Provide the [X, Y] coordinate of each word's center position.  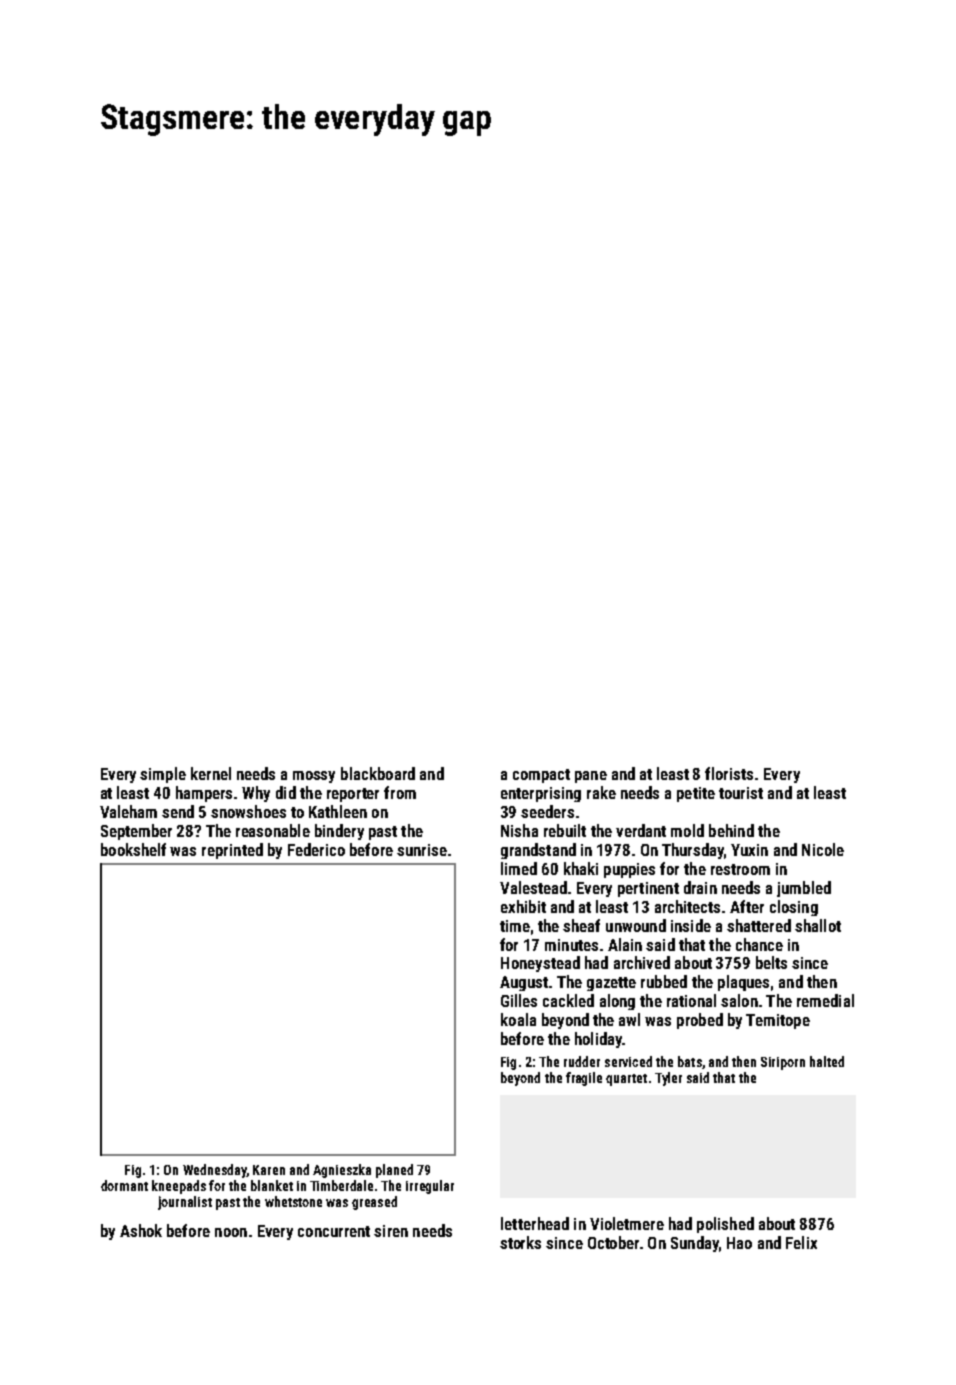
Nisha [519, 830]
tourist [741, 793]
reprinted [232, 851]
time [515, 926]
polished [725, 1225]
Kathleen [338, 811]
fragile [584, 1079]
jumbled [804, 889]
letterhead [535, 1223]
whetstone [293, 1201]
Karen [269, 1170]
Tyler [668, 1079]
